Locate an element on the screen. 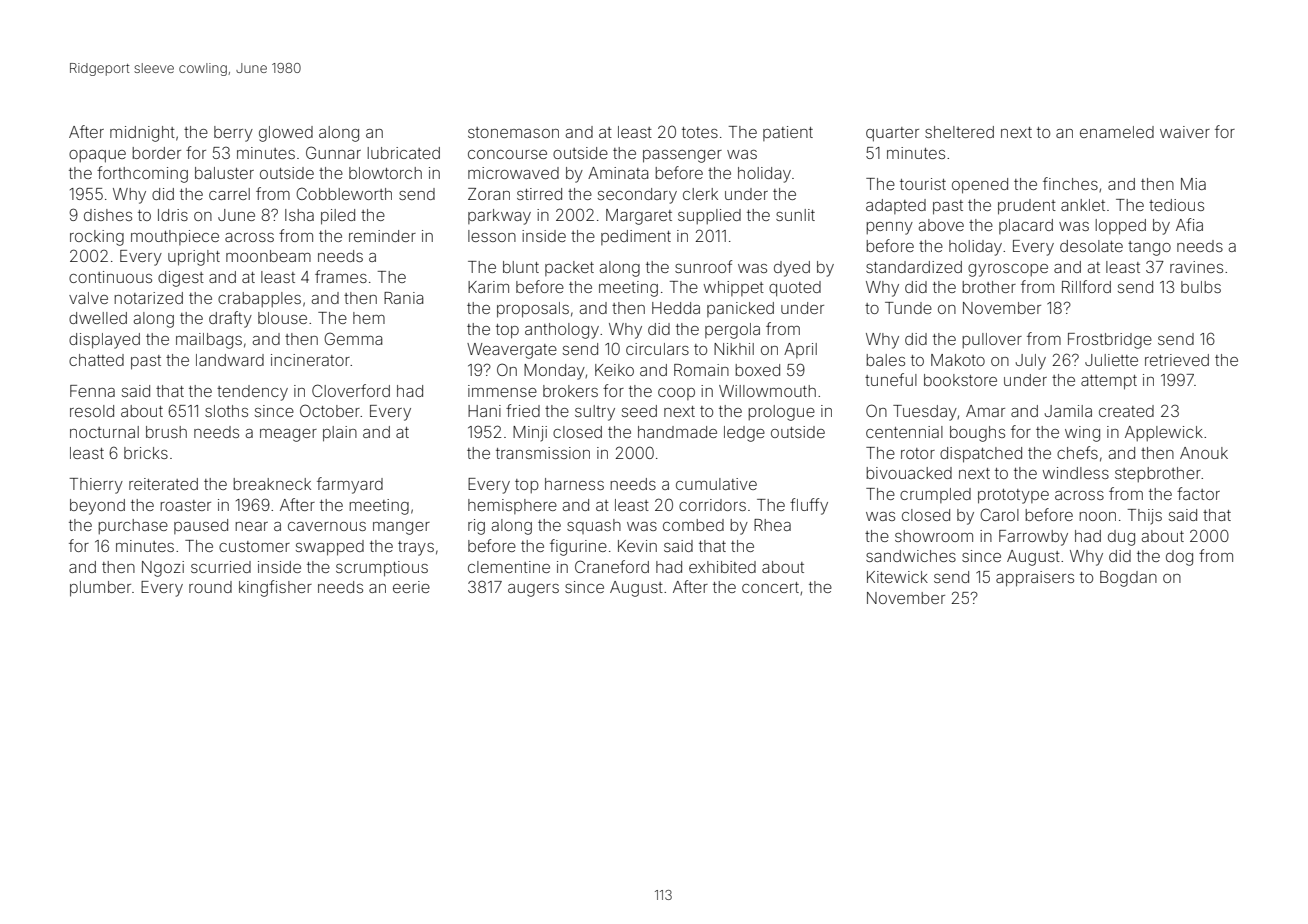  waiver is located at coordinates (1185, 132).
